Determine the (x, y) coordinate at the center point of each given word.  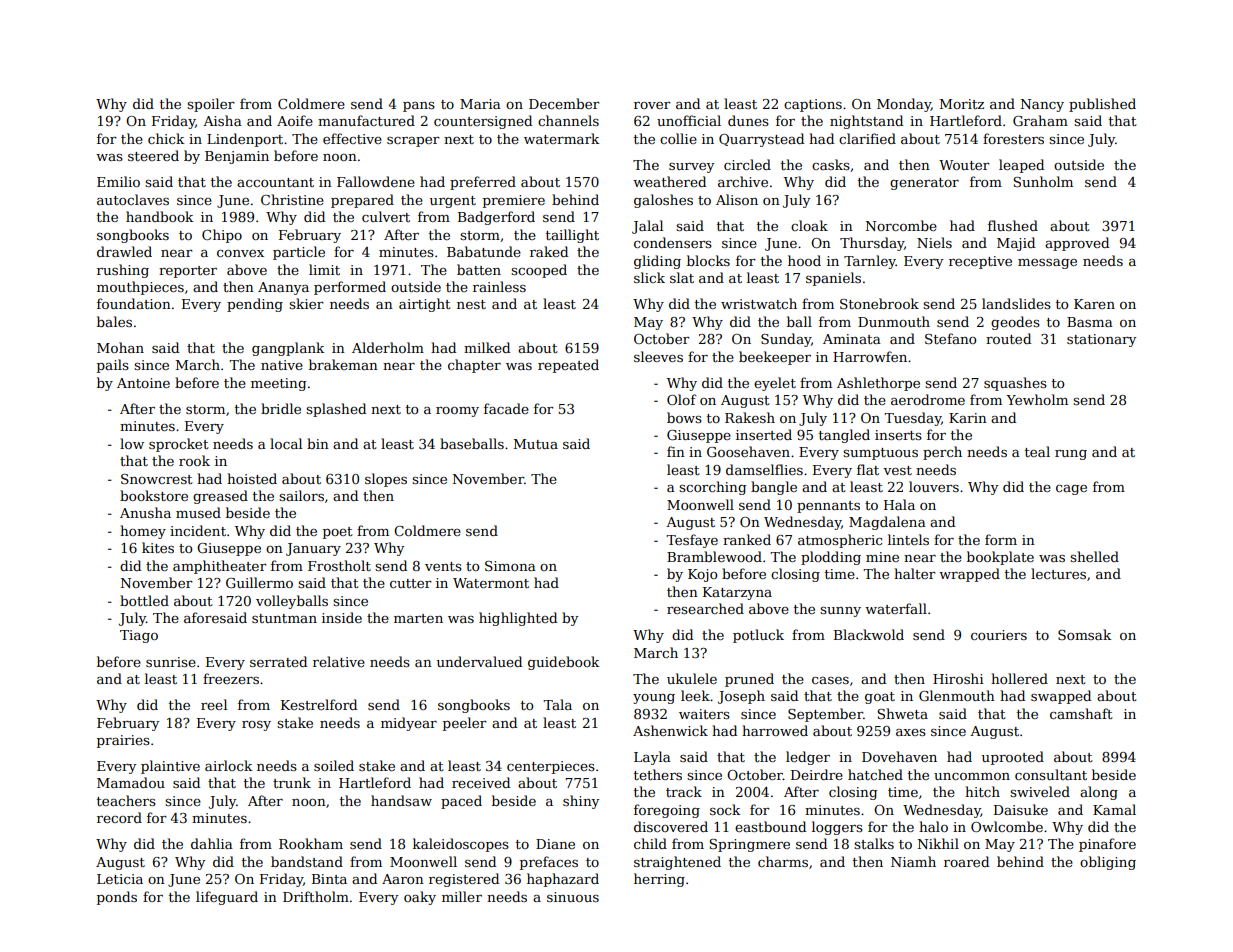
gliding (657, 262)
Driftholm (316, 896)
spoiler (211, 105)
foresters (1013, 138)
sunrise (171, 662)
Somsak (1085, 634)
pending (255, 305)
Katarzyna (737, 593)
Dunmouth (894, 321)
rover (652, 105)
